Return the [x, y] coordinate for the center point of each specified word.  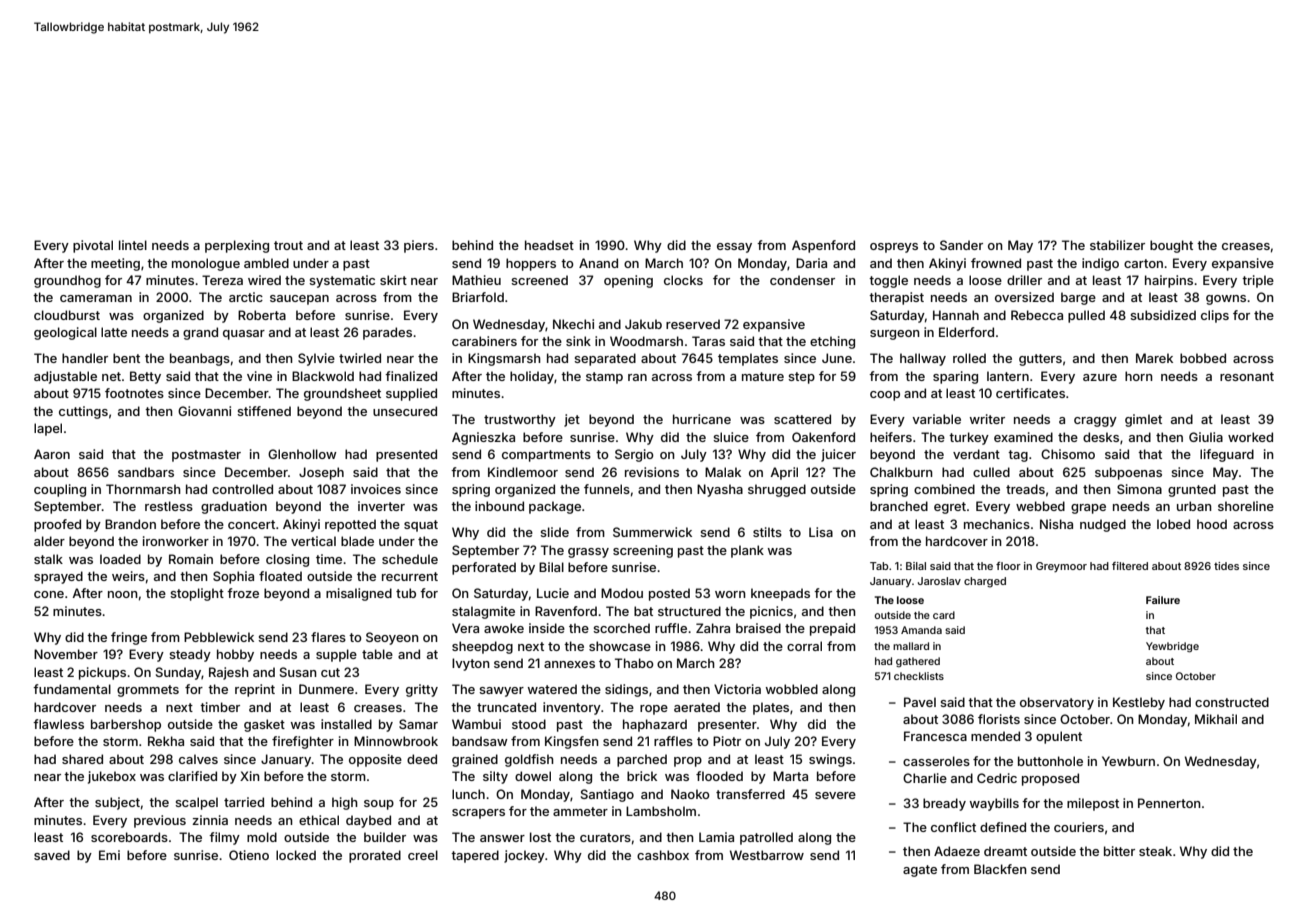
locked [296, 855]
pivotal [93, 246]
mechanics [997, 524]
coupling [60, 490]
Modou [622, 593]
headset [549, 245]
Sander [961, 245]
